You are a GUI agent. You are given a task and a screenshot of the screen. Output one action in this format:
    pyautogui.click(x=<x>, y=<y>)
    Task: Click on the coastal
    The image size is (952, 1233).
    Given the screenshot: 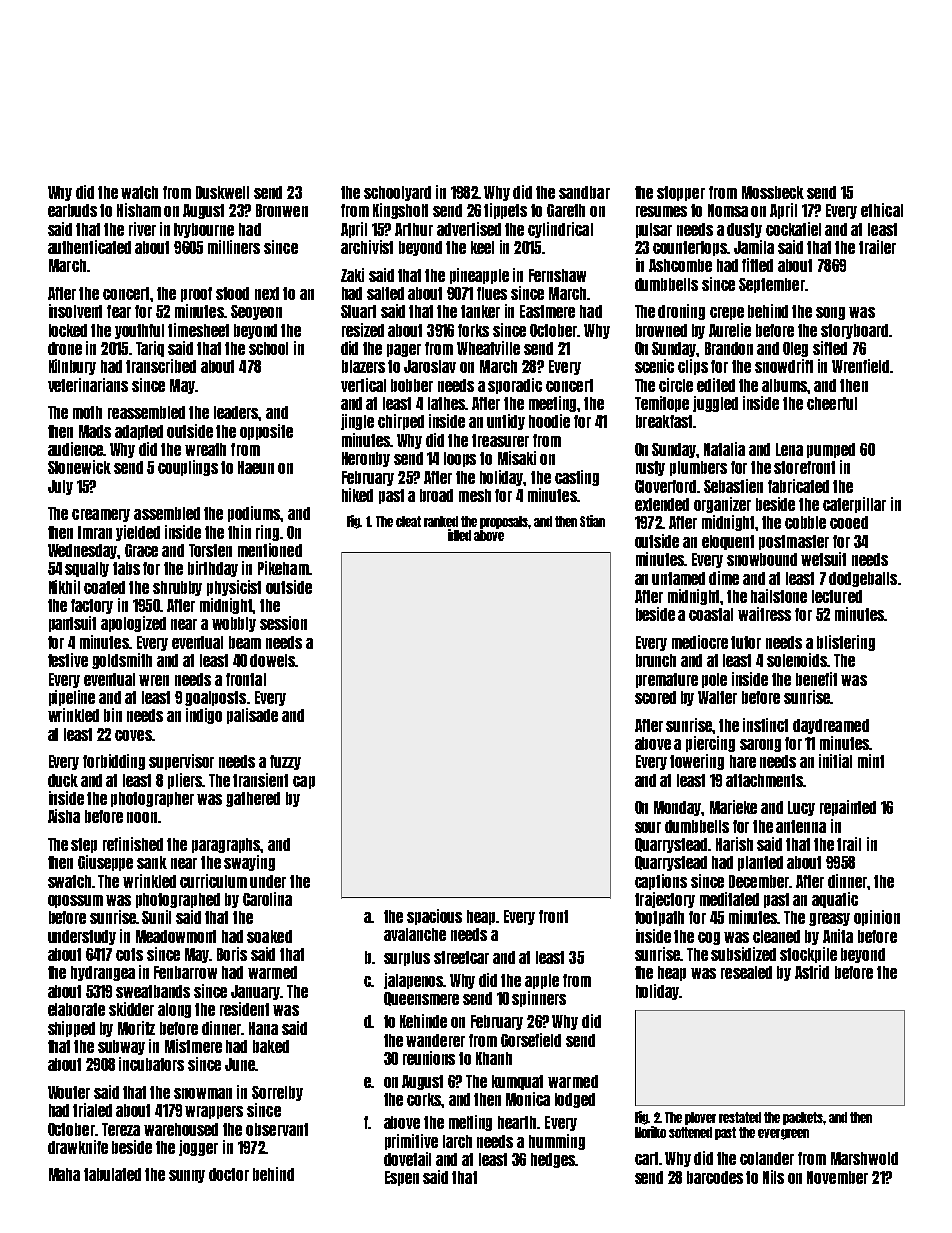 What is the action you would take?
    pyautogui.click(x=711, y=614)
